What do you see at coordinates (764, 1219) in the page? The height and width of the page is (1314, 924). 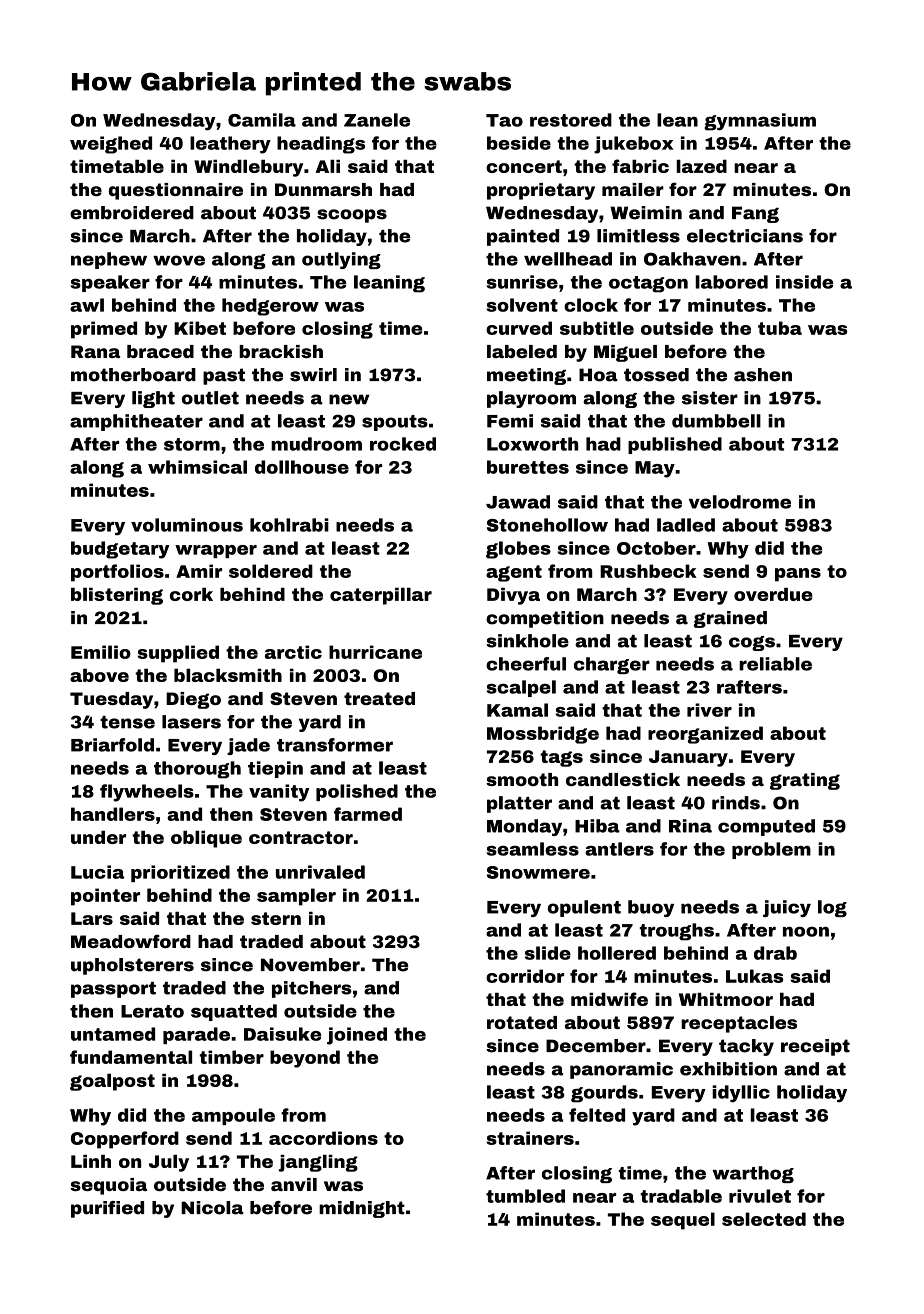 I see `selected` at bounding box center [764, 1219].
